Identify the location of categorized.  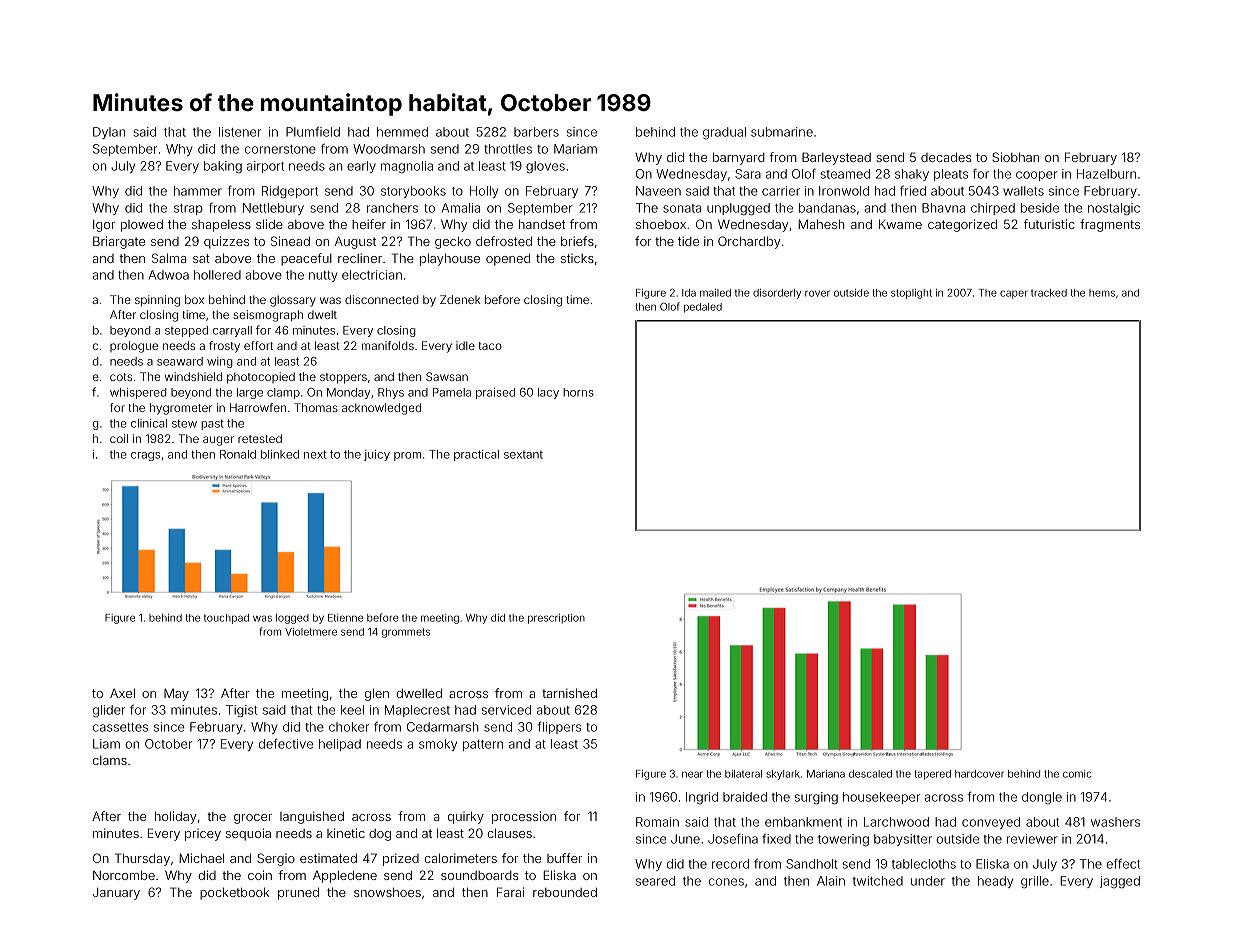
(962, 225).
